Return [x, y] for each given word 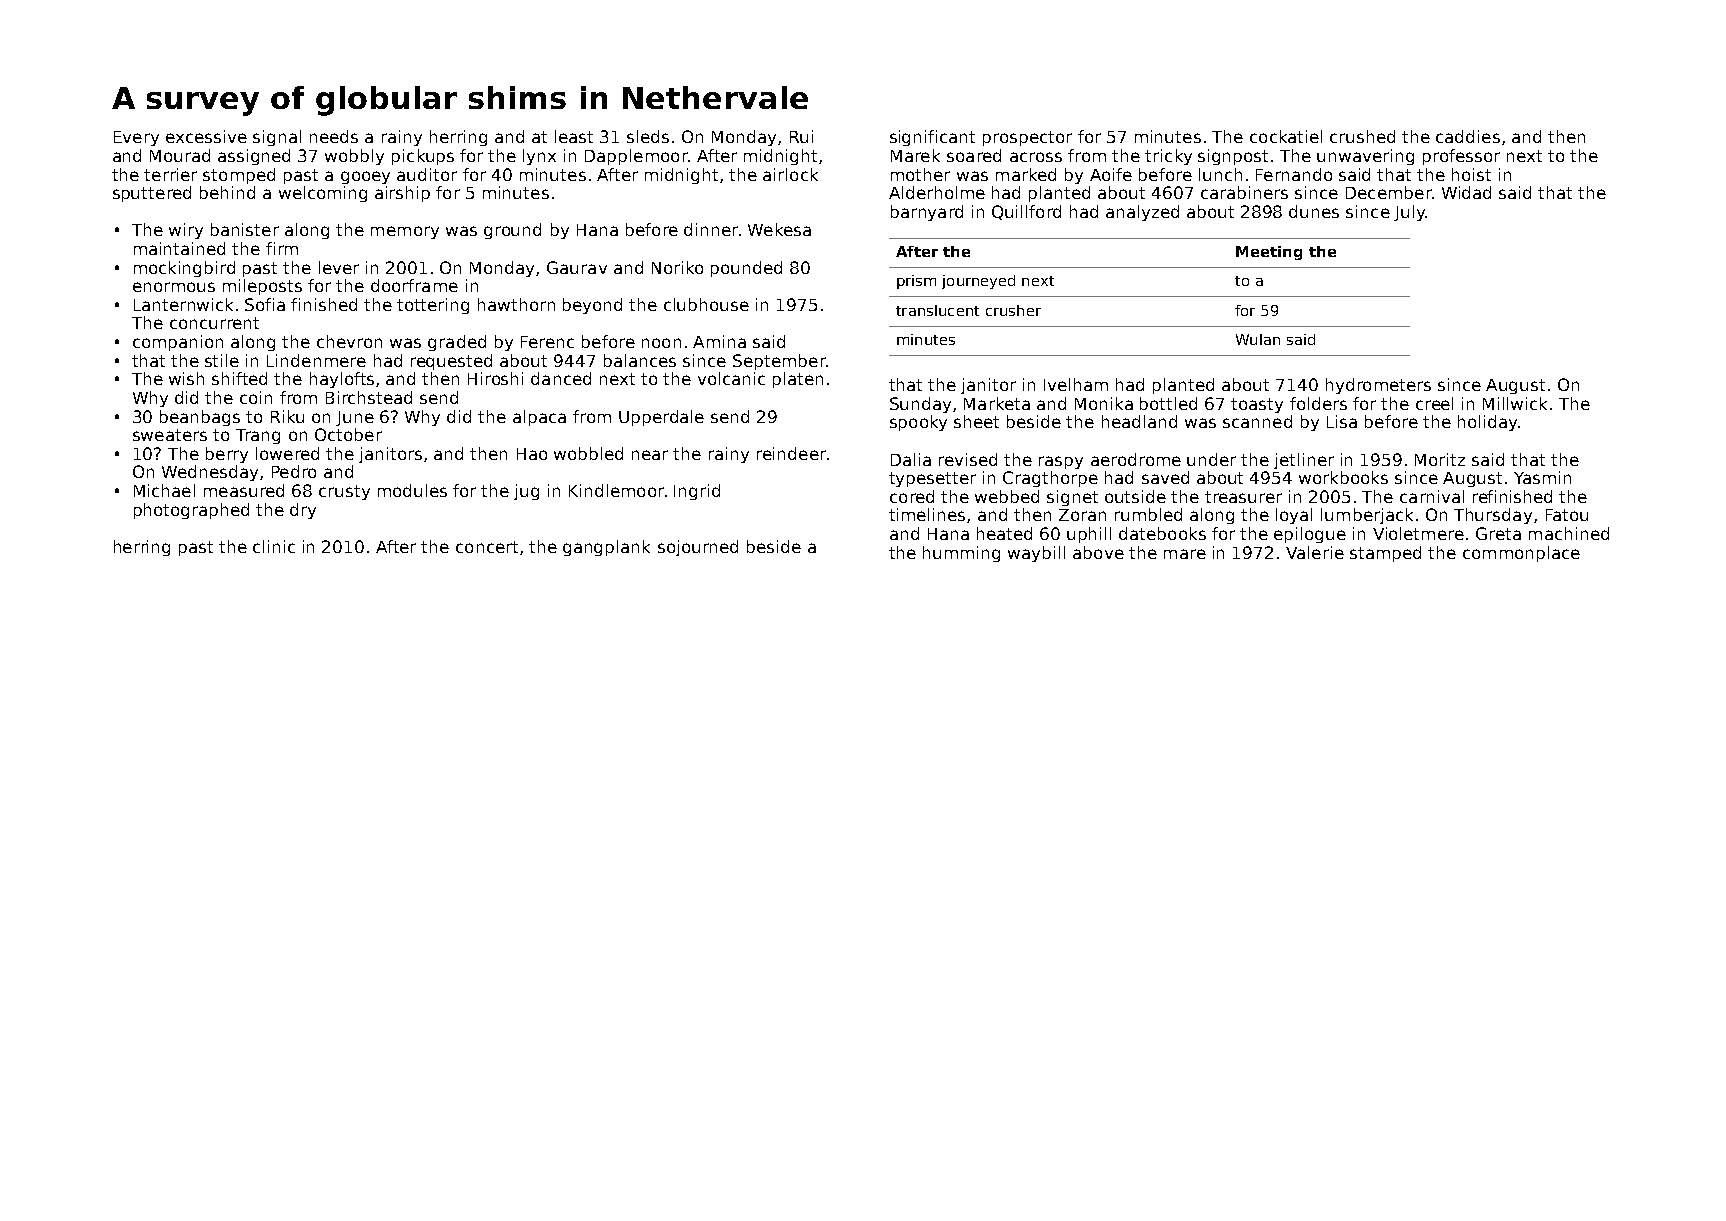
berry [227, 455]
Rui [801, 136]
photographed [191, 511]
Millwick [1515, 403]
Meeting [1269, 253]
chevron [349, 341]
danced [561, 378]
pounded [746, 269]
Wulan [1258, 339]
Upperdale [661, 418]
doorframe [414, 285]
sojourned [698, 548]
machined [1569, 533]
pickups [423, 157]
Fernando [1294, 174]
